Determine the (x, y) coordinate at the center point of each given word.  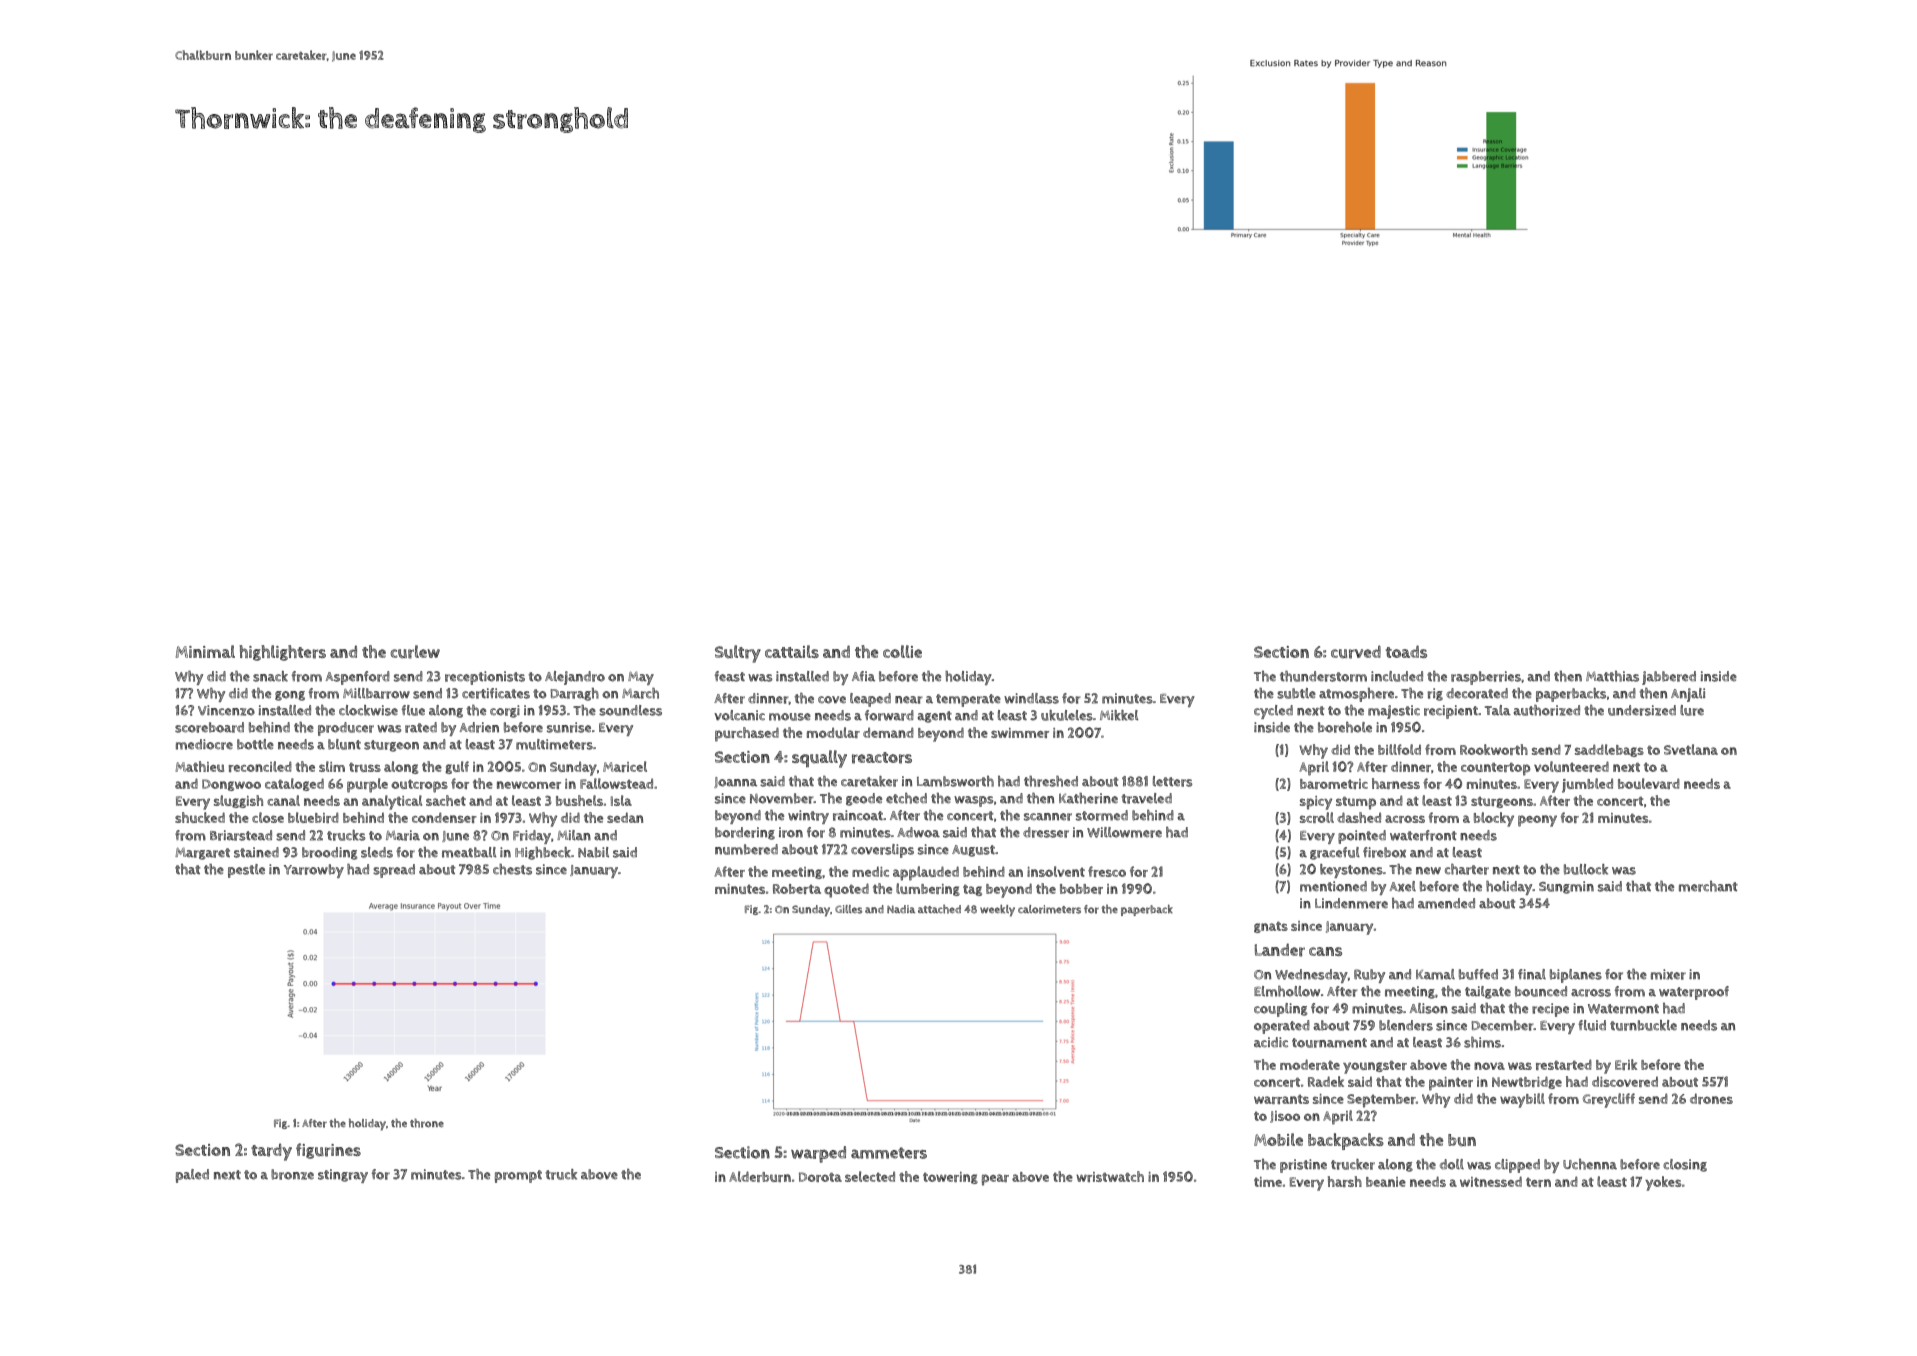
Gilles (848, 909)
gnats (1271, 927)
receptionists (485, 678)
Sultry (738, 654)
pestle (246, 871)
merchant (1708, 886)
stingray (343, 1176)
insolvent (1056, 871)
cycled (1273, 712)
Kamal (1435, 974)
